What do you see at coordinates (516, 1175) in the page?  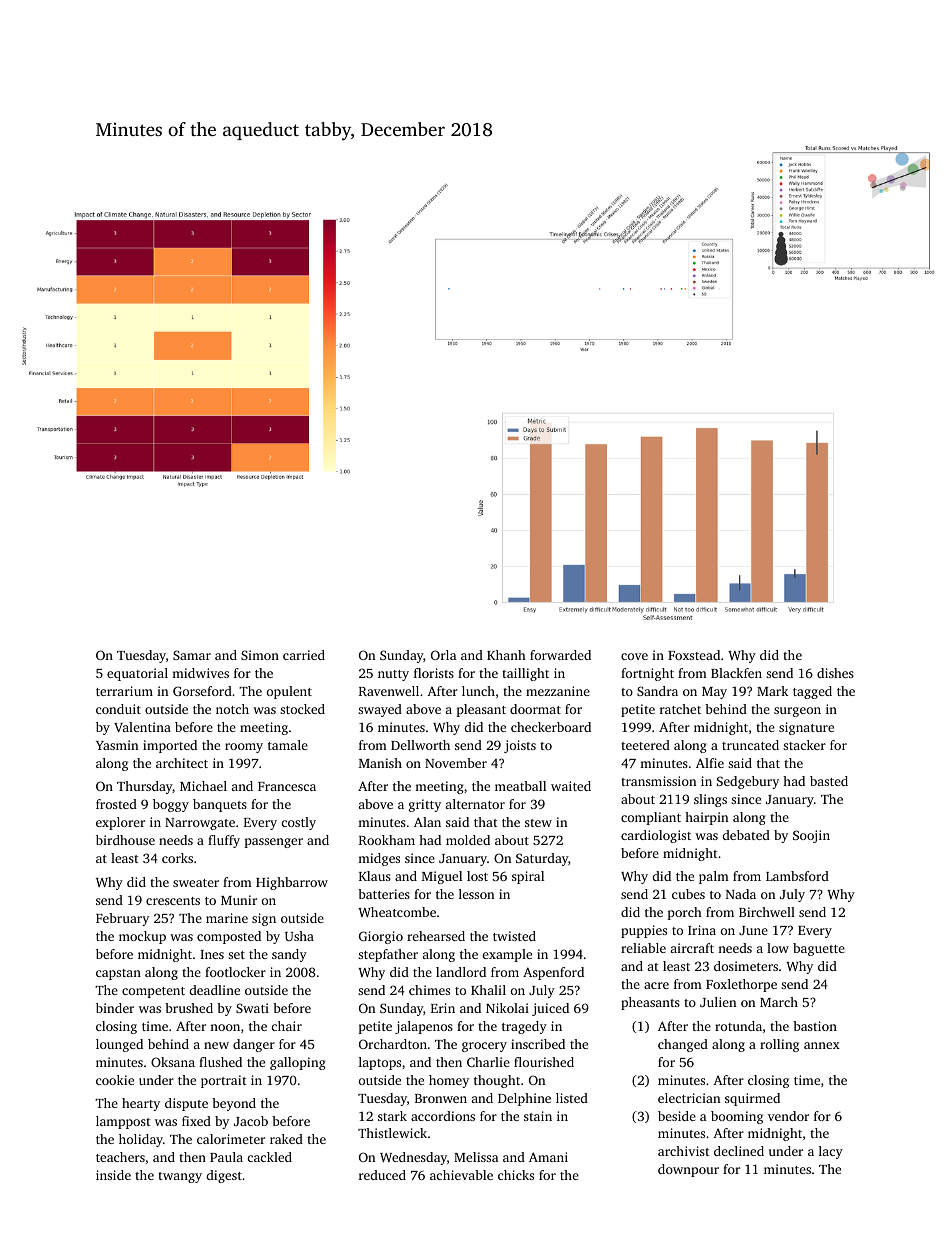 I see `chicks` at bounding box center [516, 1175].
